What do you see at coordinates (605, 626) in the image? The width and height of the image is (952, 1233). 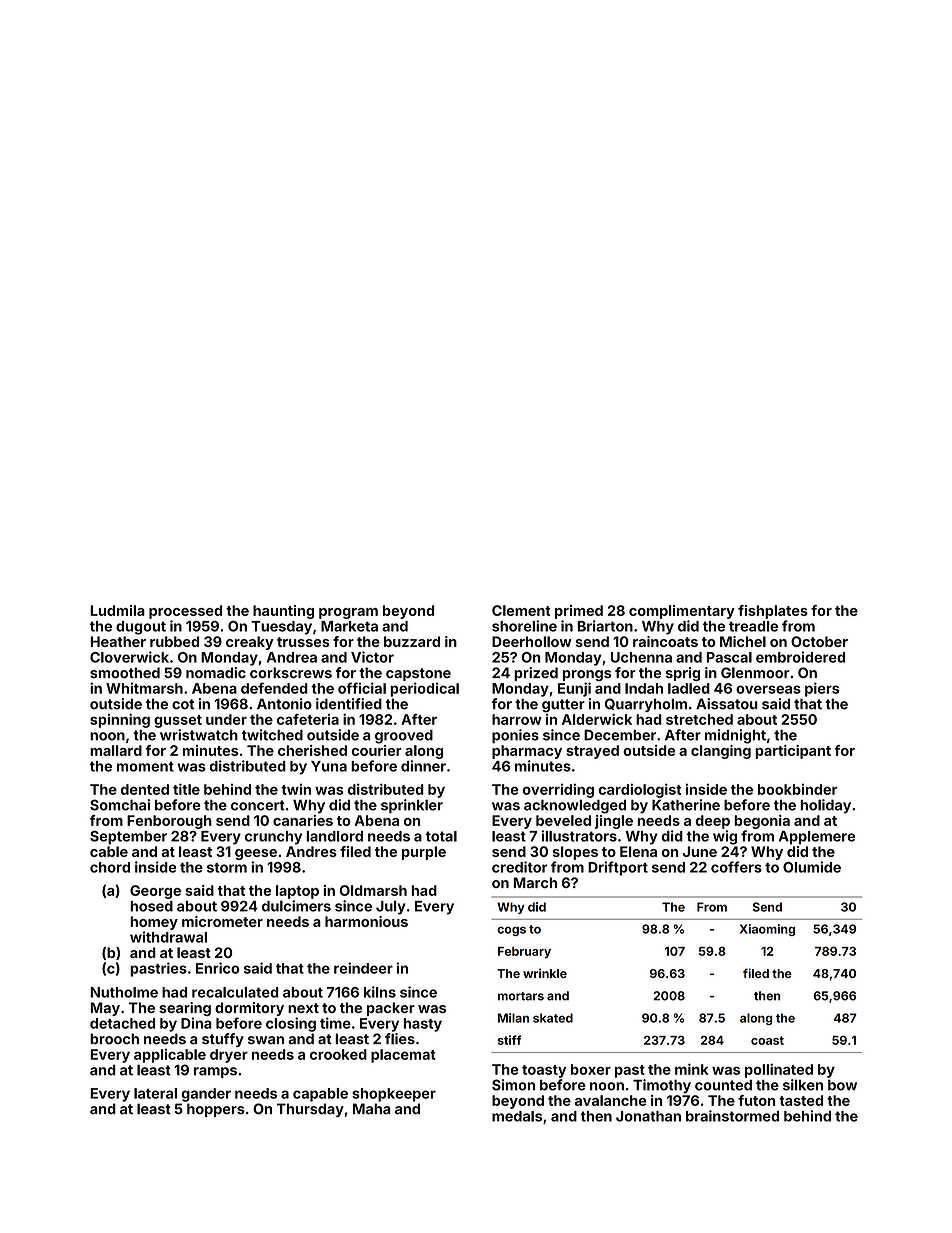 I see `Briarton` at bounding box center [605, 626].
